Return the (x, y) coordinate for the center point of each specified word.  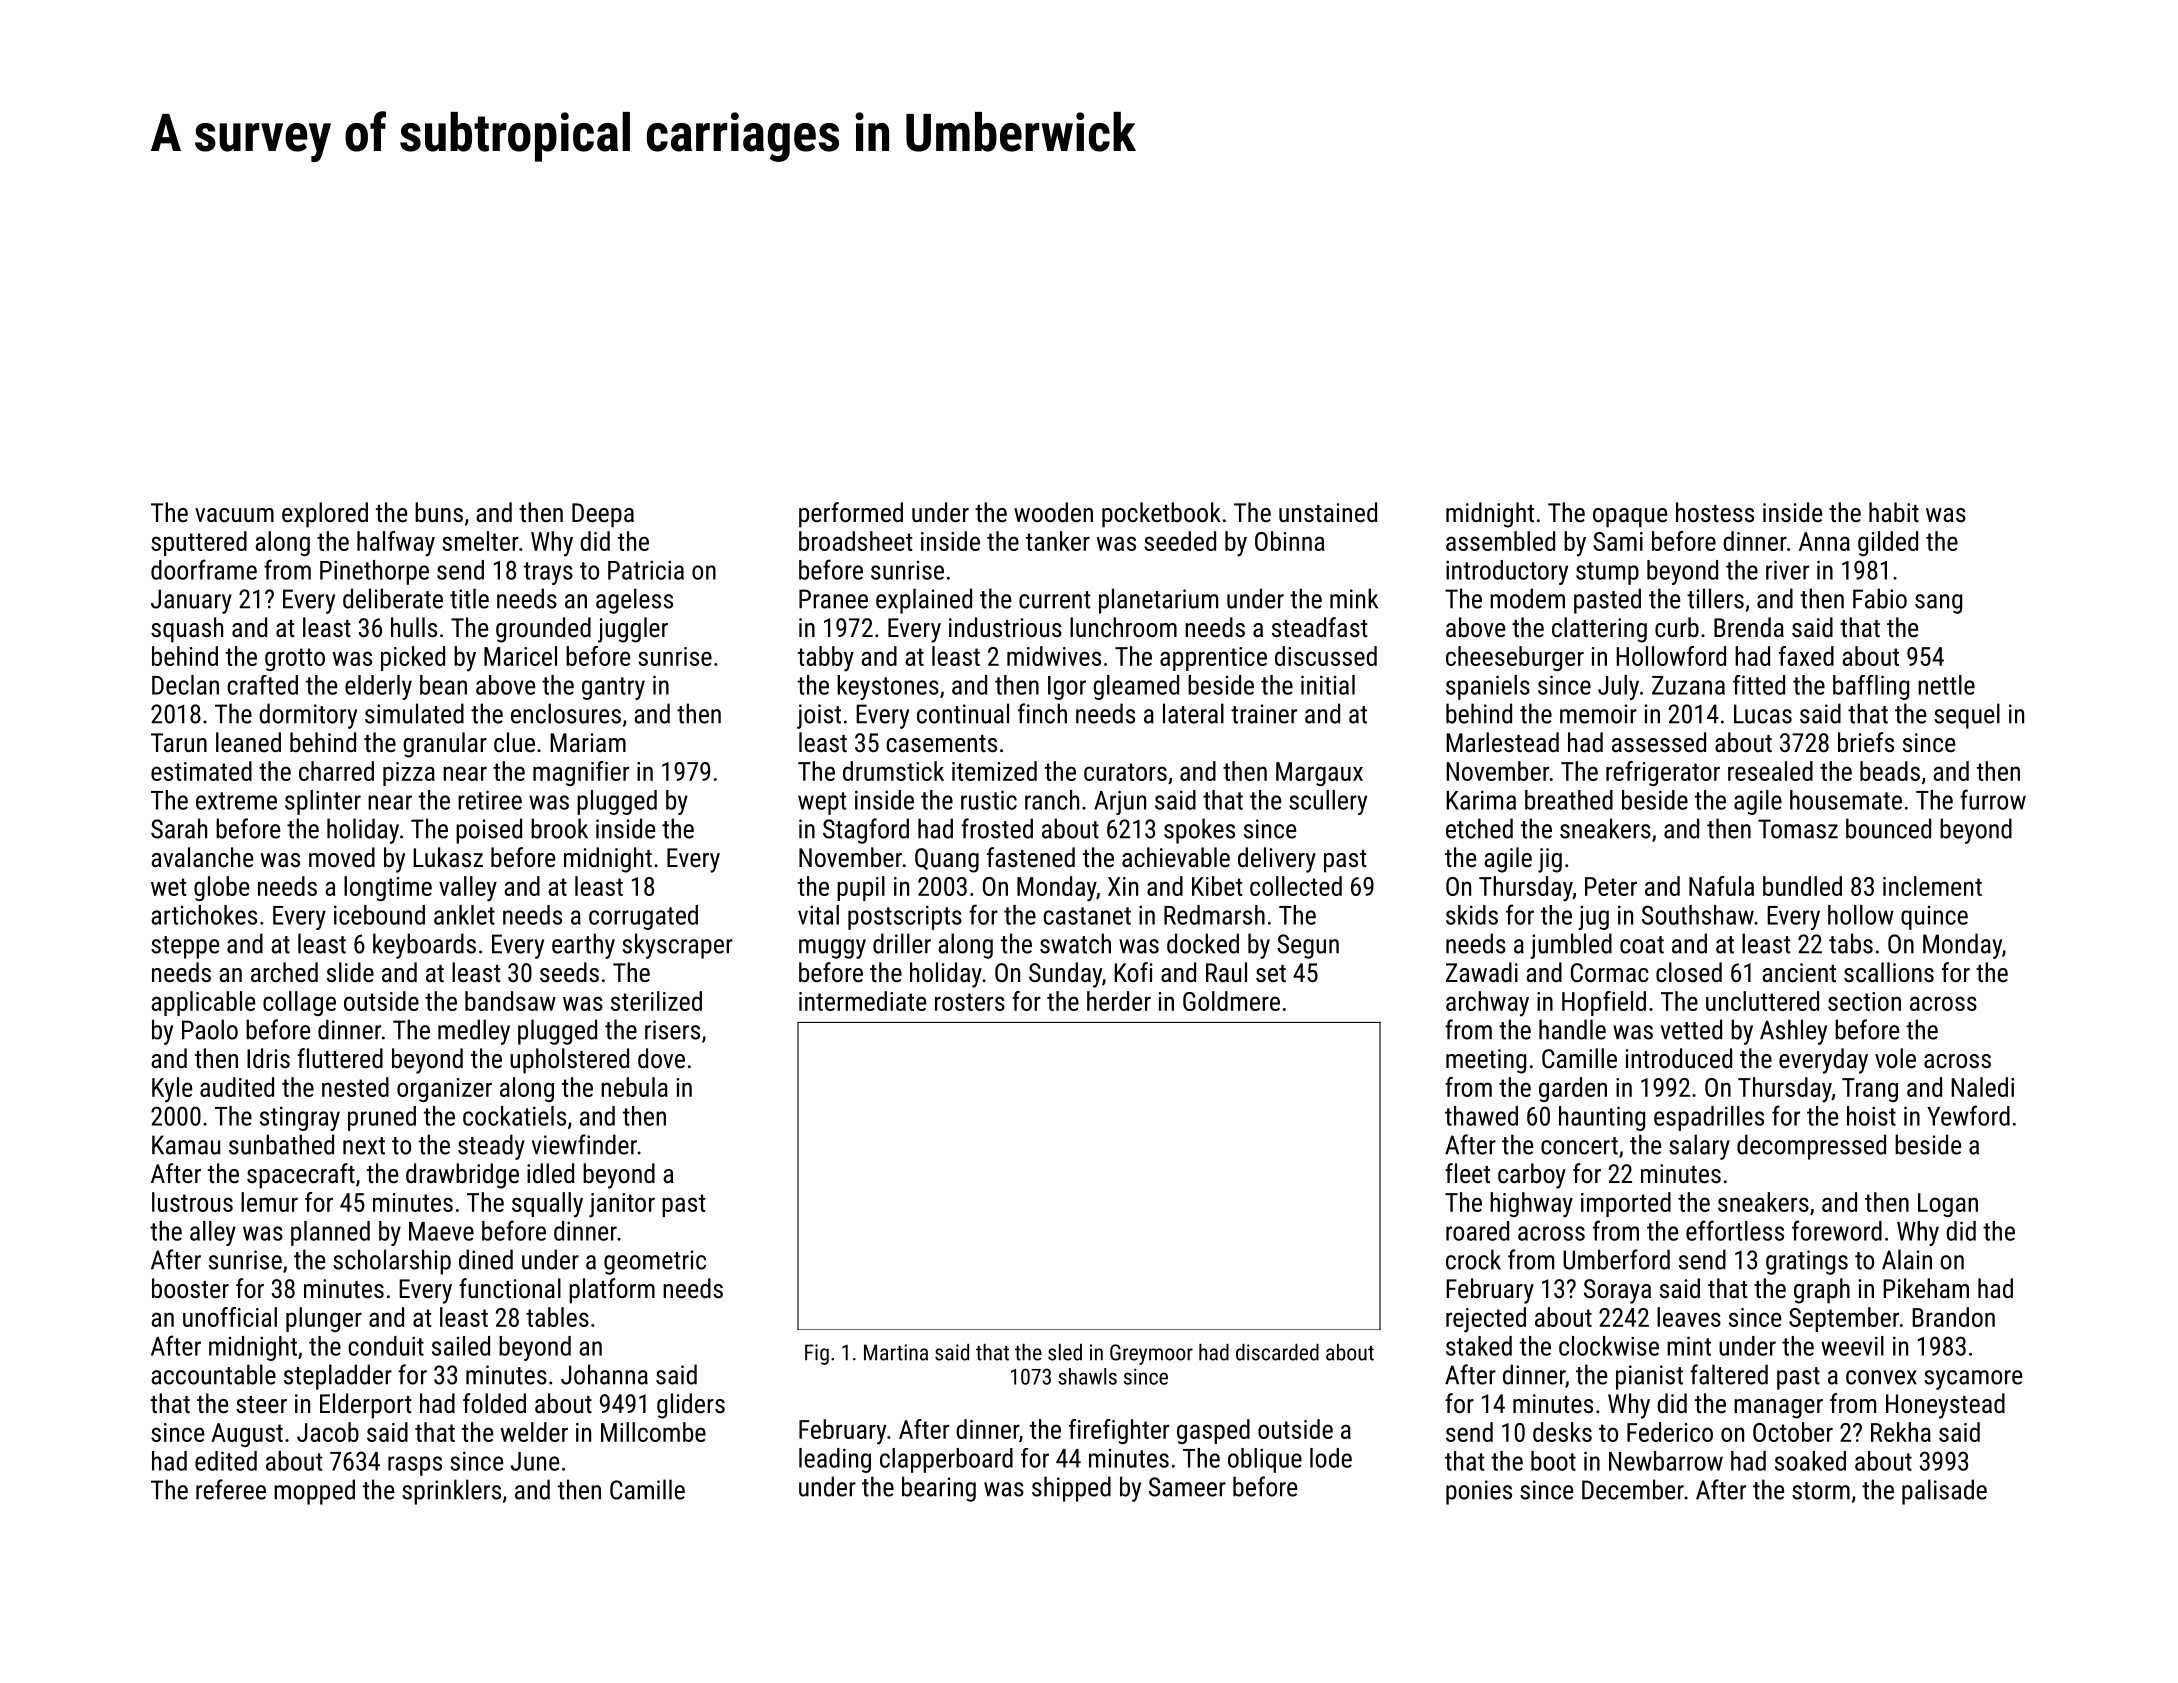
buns (439, 512)
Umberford (1616, 1259)
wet (168, 887)
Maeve (441, 1231)
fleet (1467, 1173)
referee (231, 1489)
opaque (1630, 518)
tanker (1058, 541)
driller (902, 943)
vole (1895, 1058)
